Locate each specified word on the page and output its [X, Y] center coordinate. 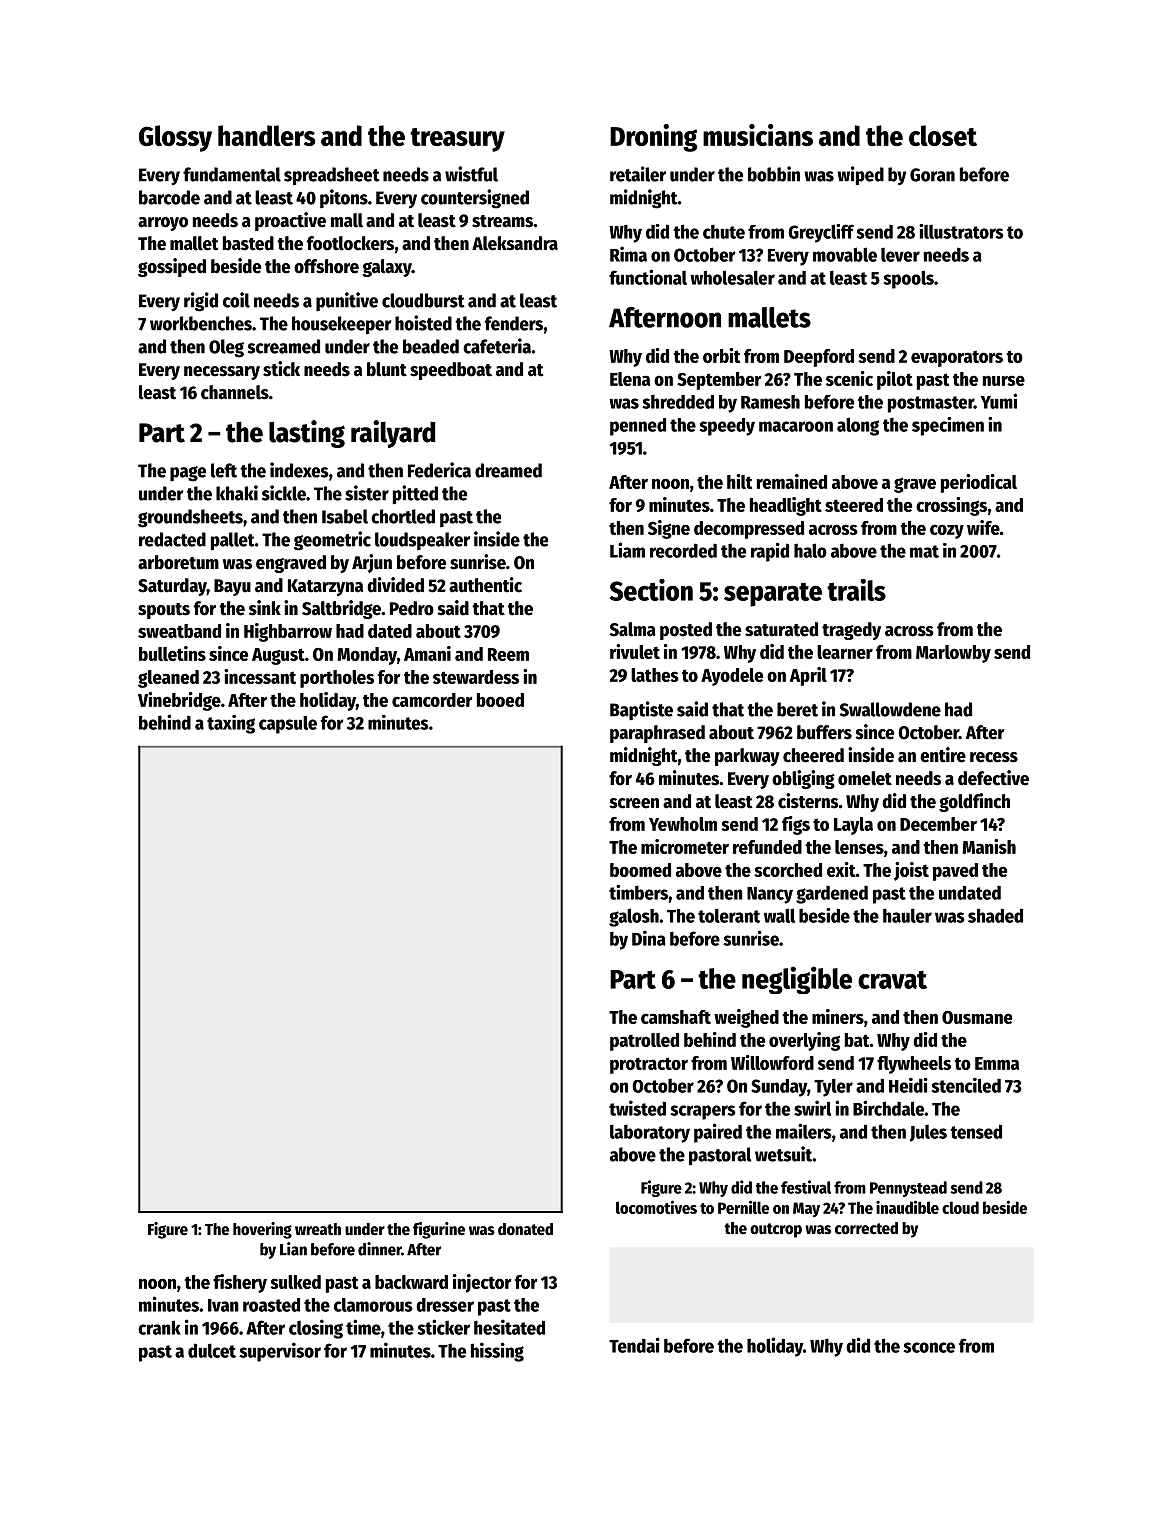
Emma [997, 1063]
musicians [758, 135]
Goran [932, 175]
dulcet [212, 1350]
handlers [266, 135]
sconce [929, 1347]
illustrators [961, 231]
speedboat [451, 371]
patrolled [644, 1042]
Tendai [634, 1345]
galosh [634, 917]
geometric [332, 541]
